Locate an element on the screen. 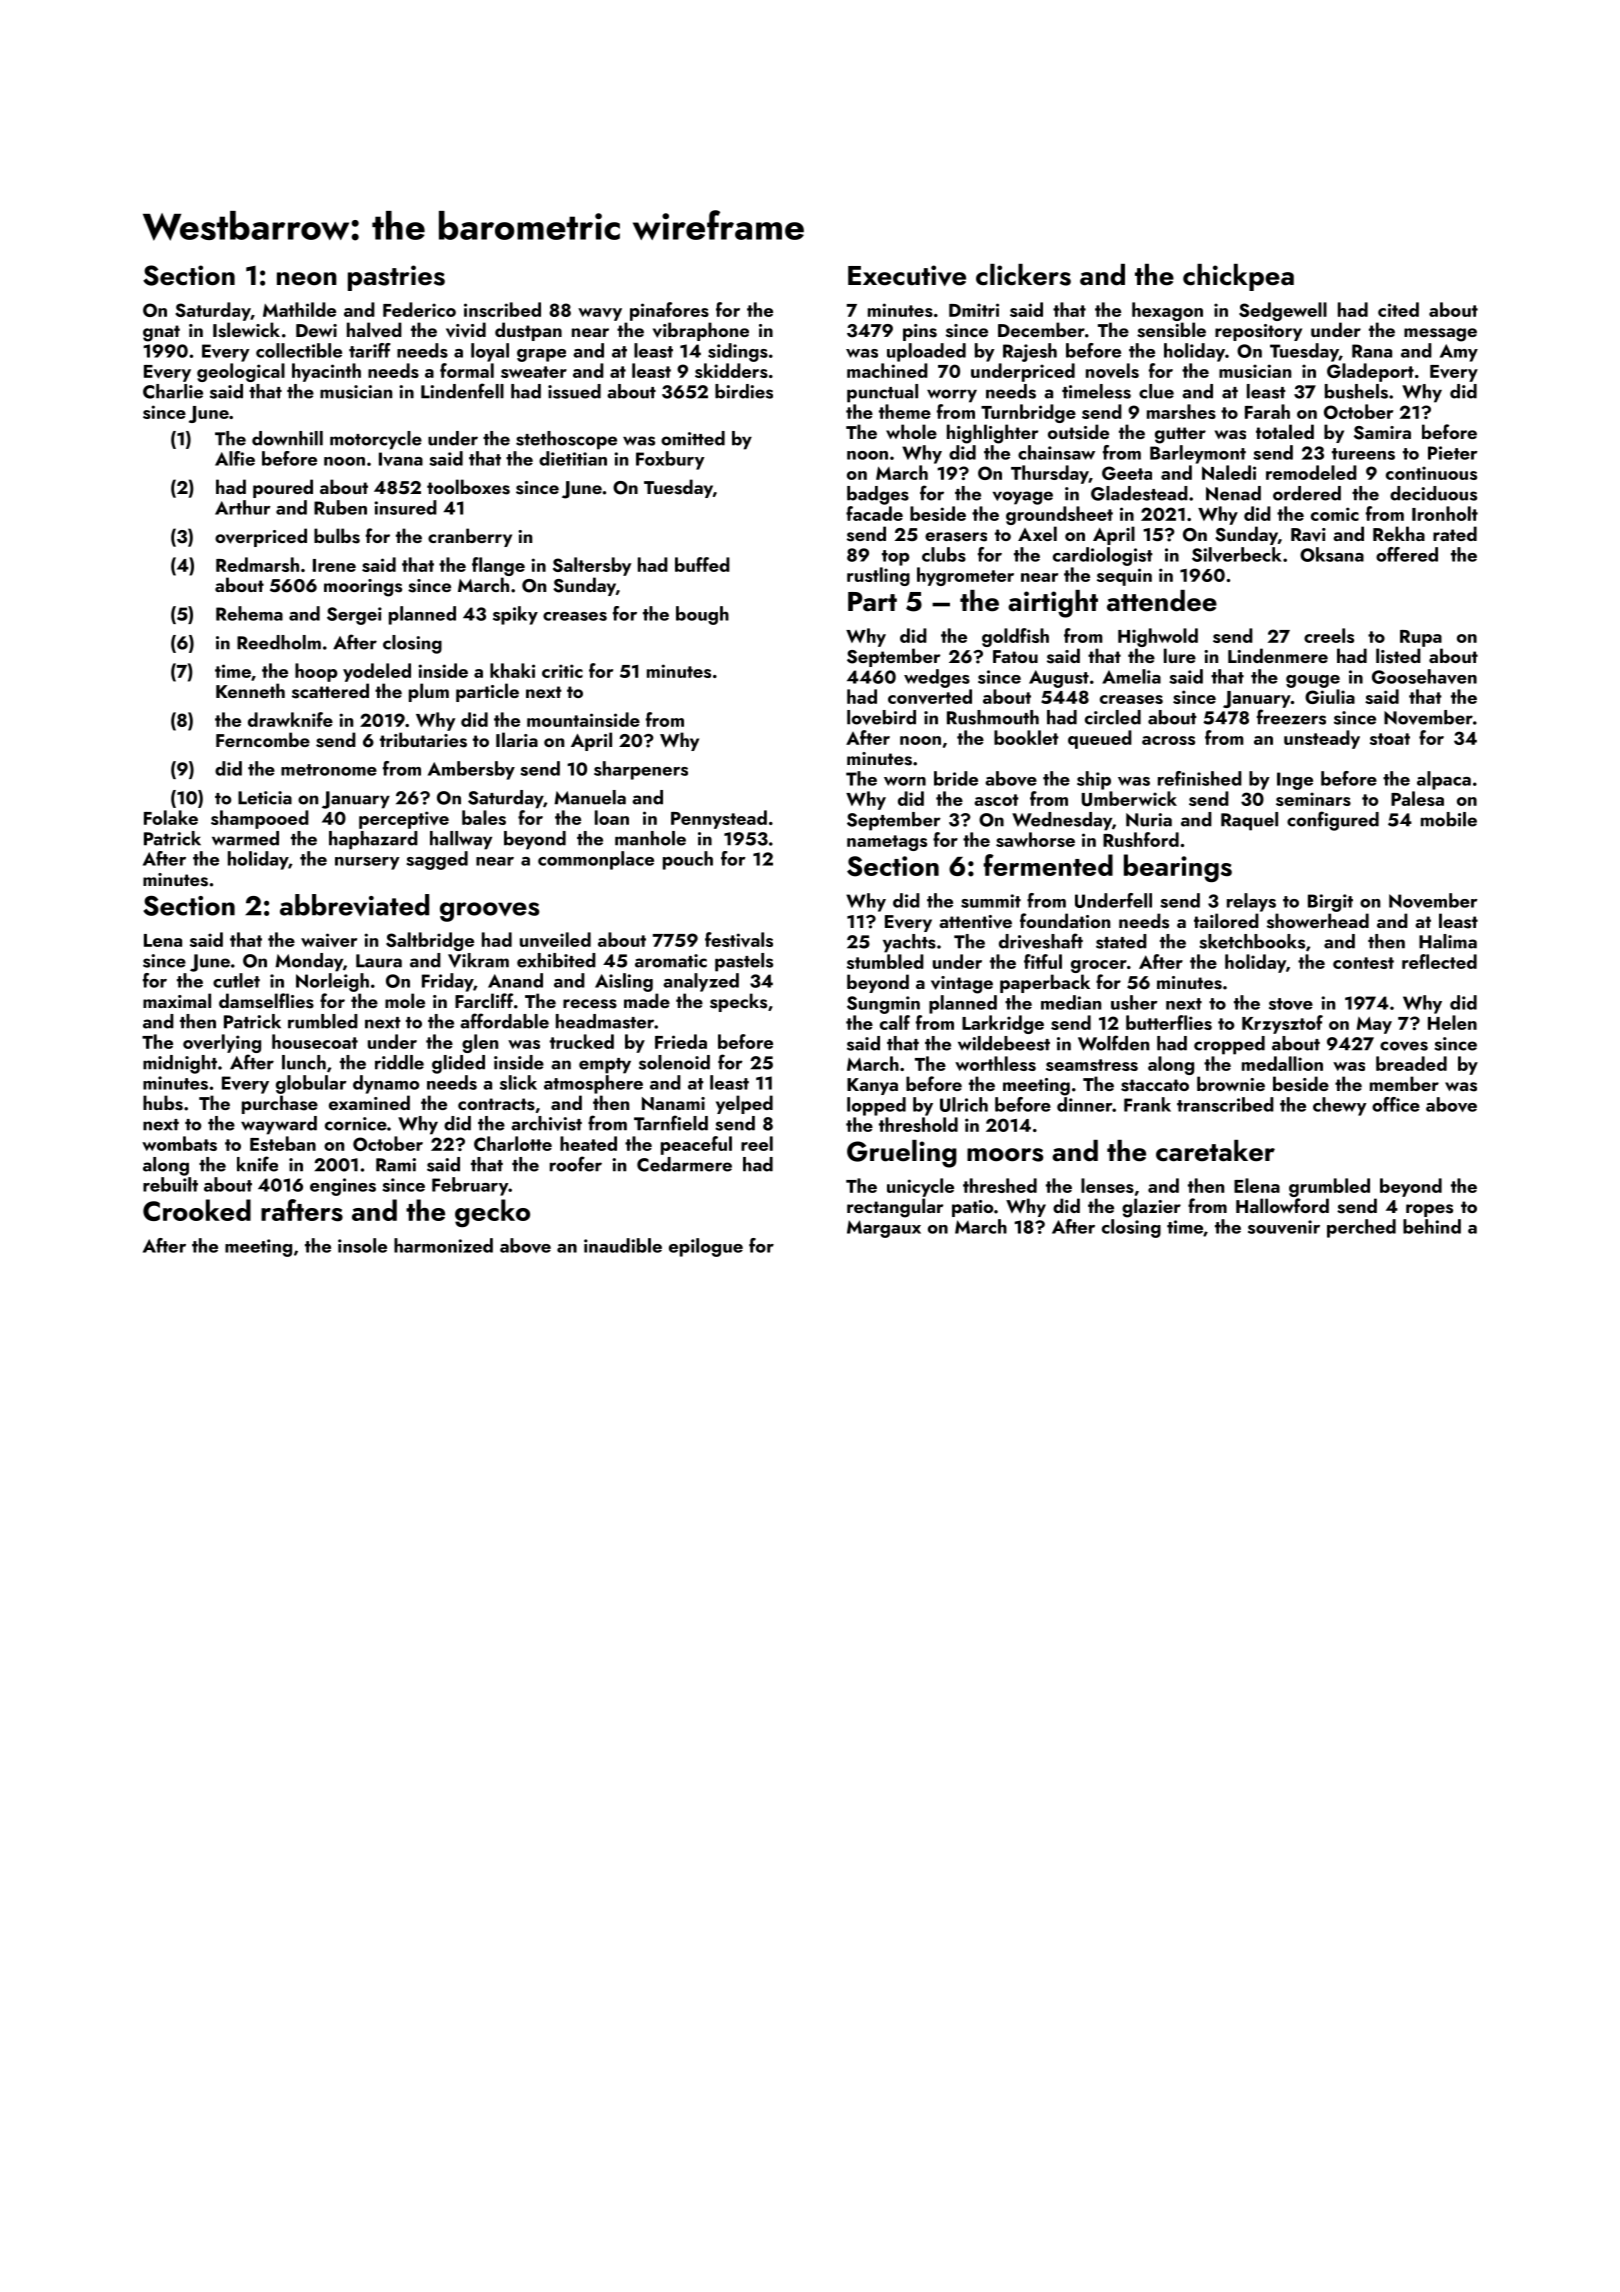  pastries is located at coordinates (396, 278).
